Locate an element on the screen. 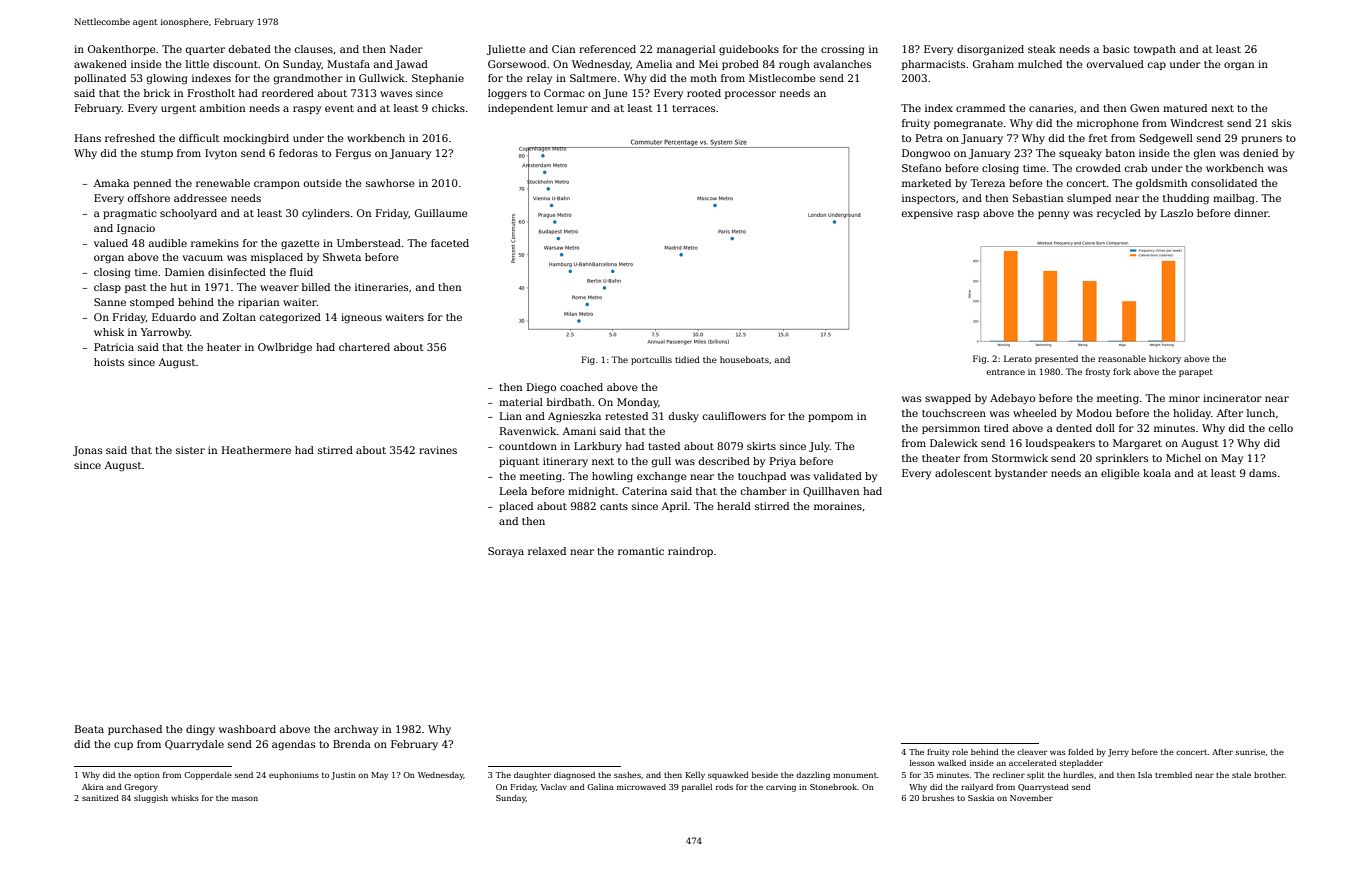  sluggish is located at coordinates (151, 799).
